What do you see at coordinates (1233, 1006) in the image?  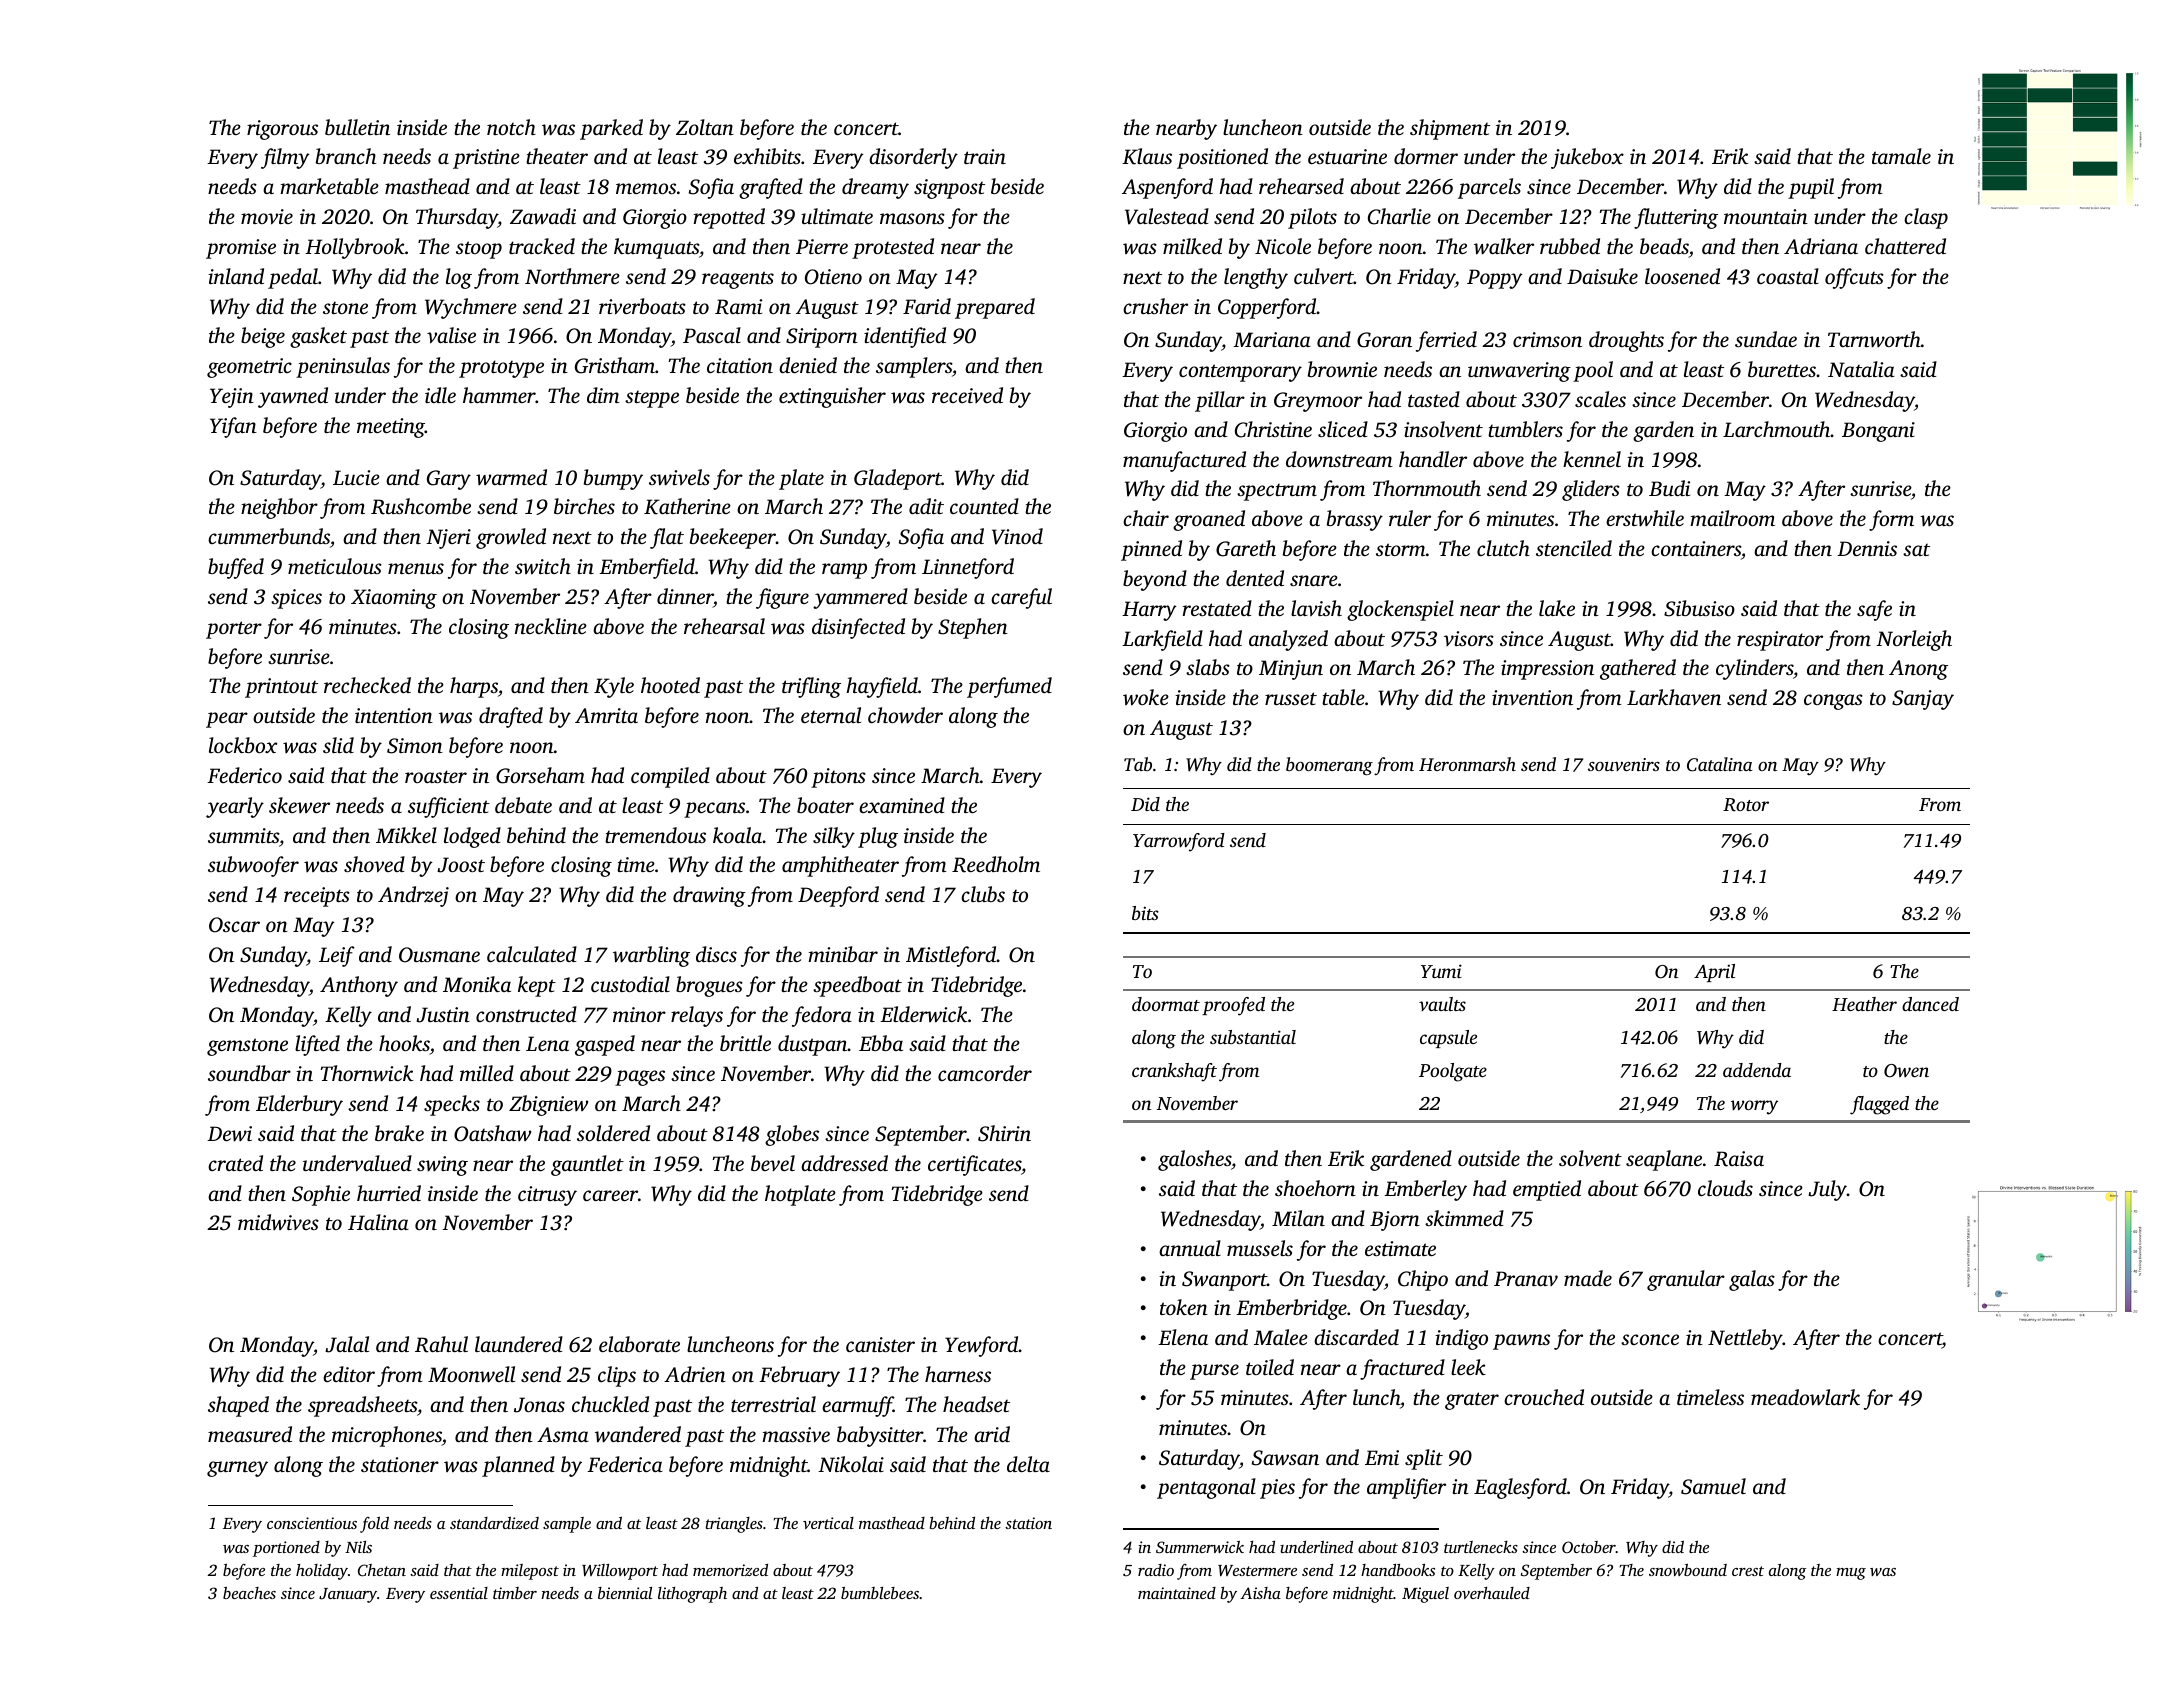 I see `proofed` at bounding box center [1233, 1006].
